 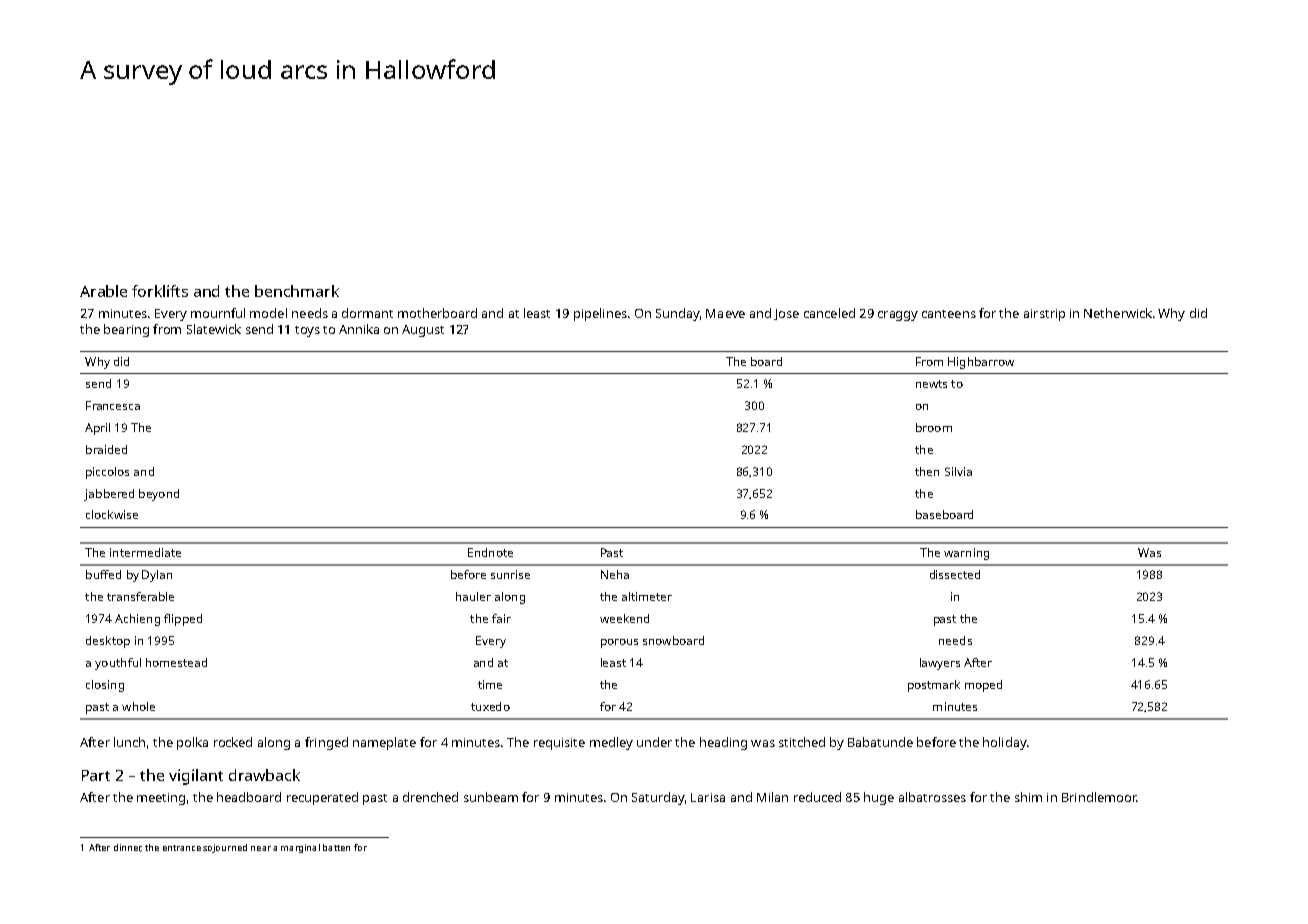 What do you see at coordinates (600, 314) in the screenshot?
I see `pipelines` at bounding box center [600, 314].
